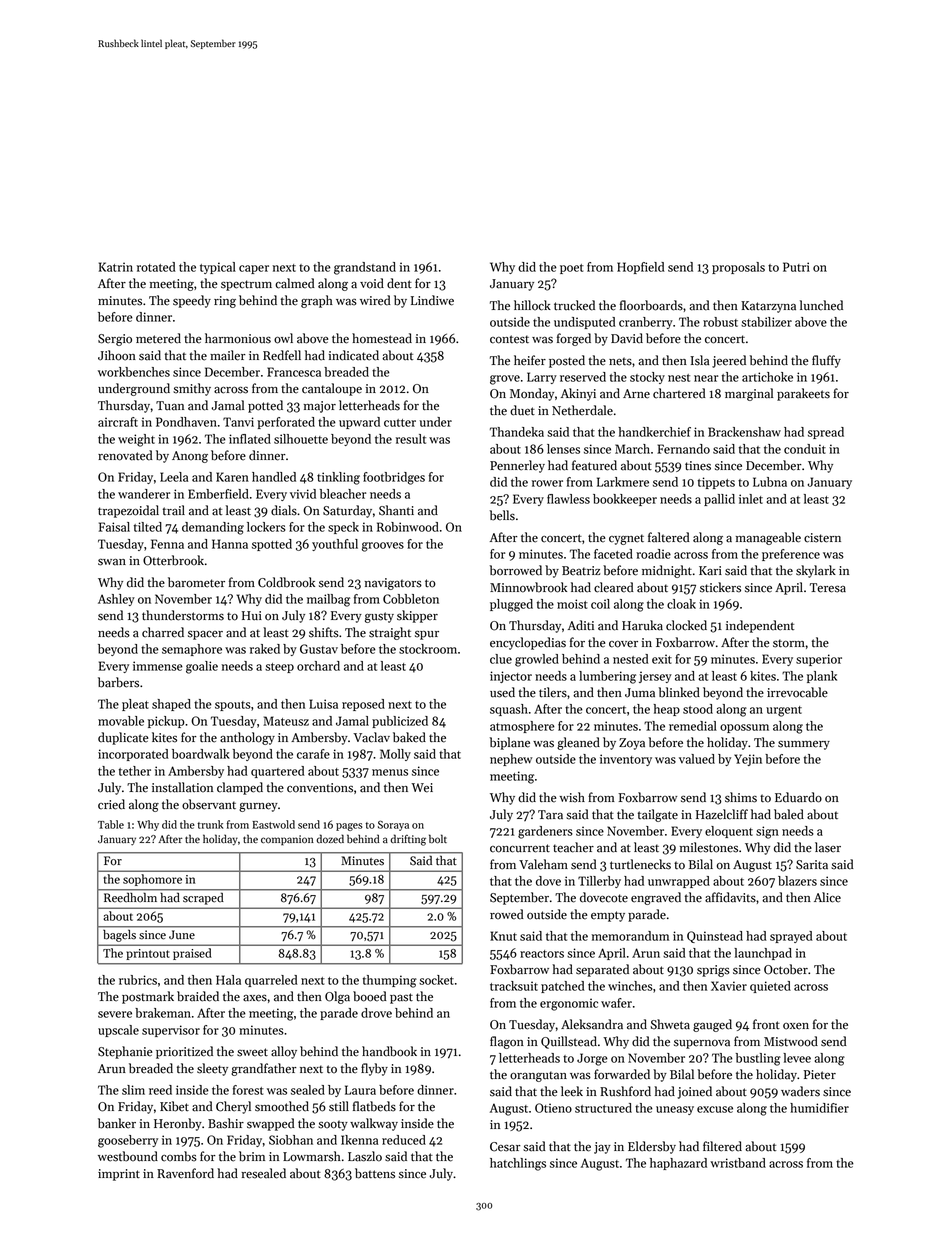  I want to click on affidavits, so click(730, 897).
